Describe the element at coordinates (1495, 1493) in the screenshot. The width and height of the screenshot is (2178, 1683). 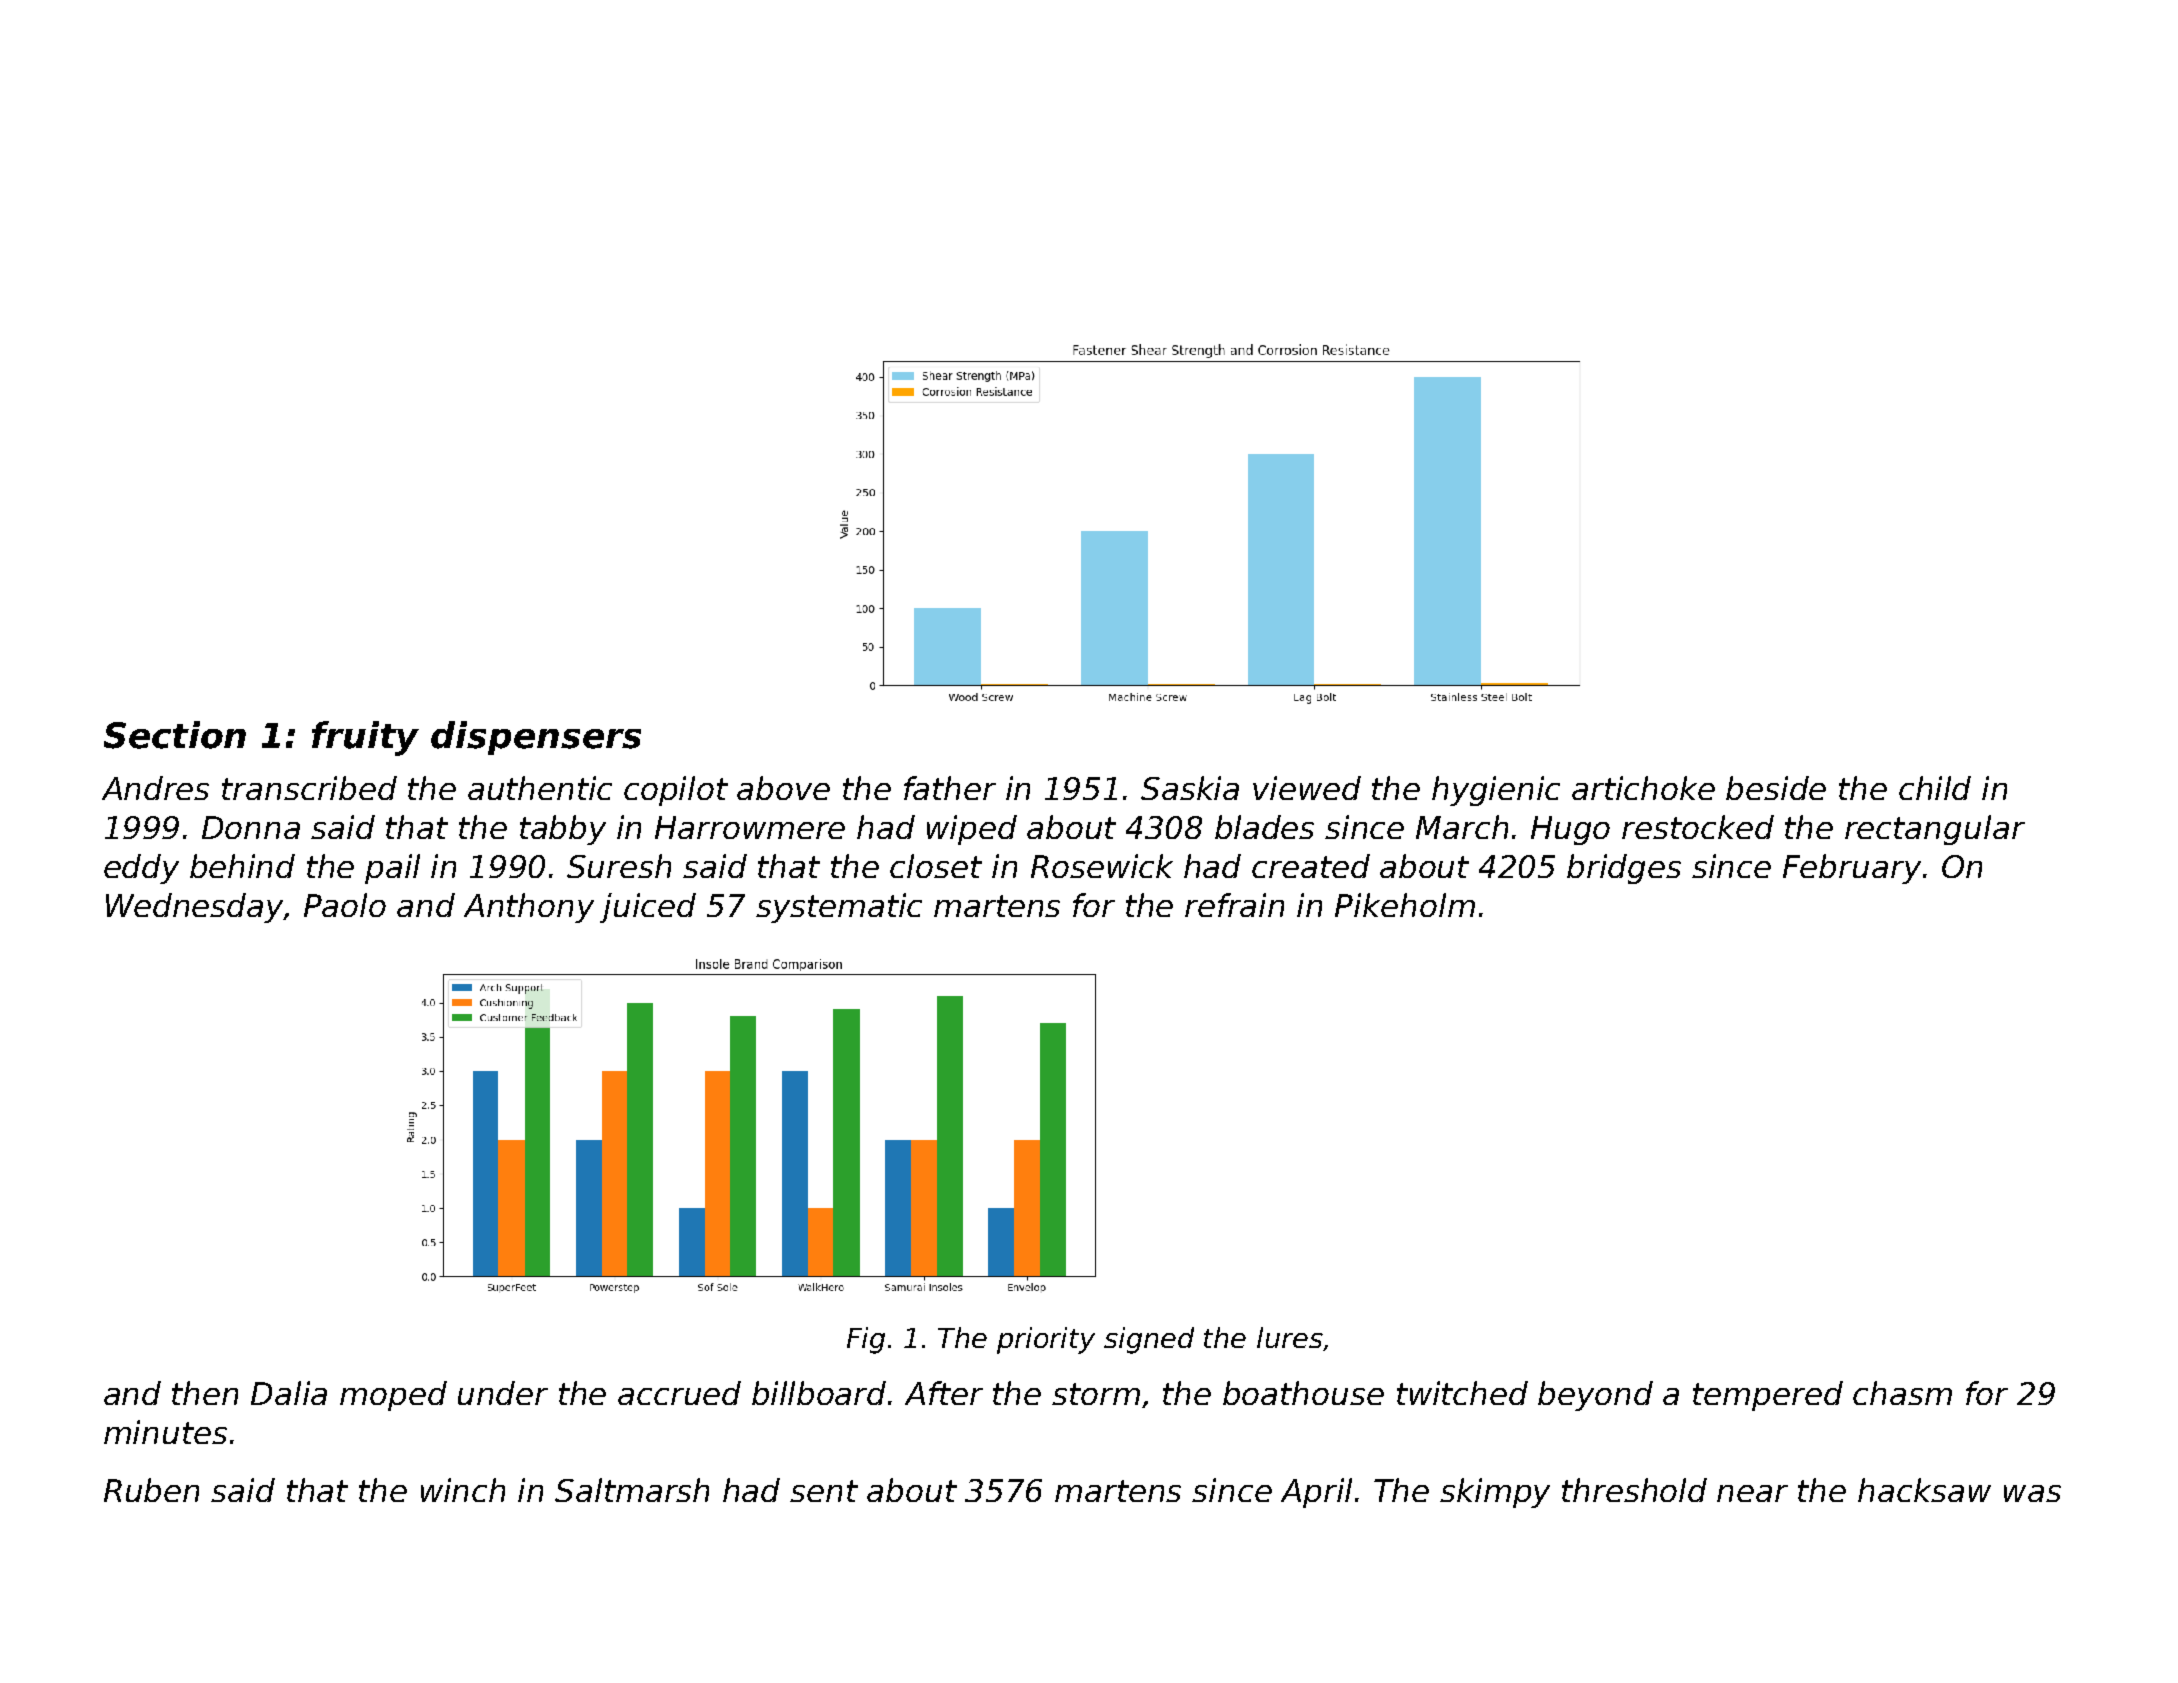
I see `skimpy` at that location.
